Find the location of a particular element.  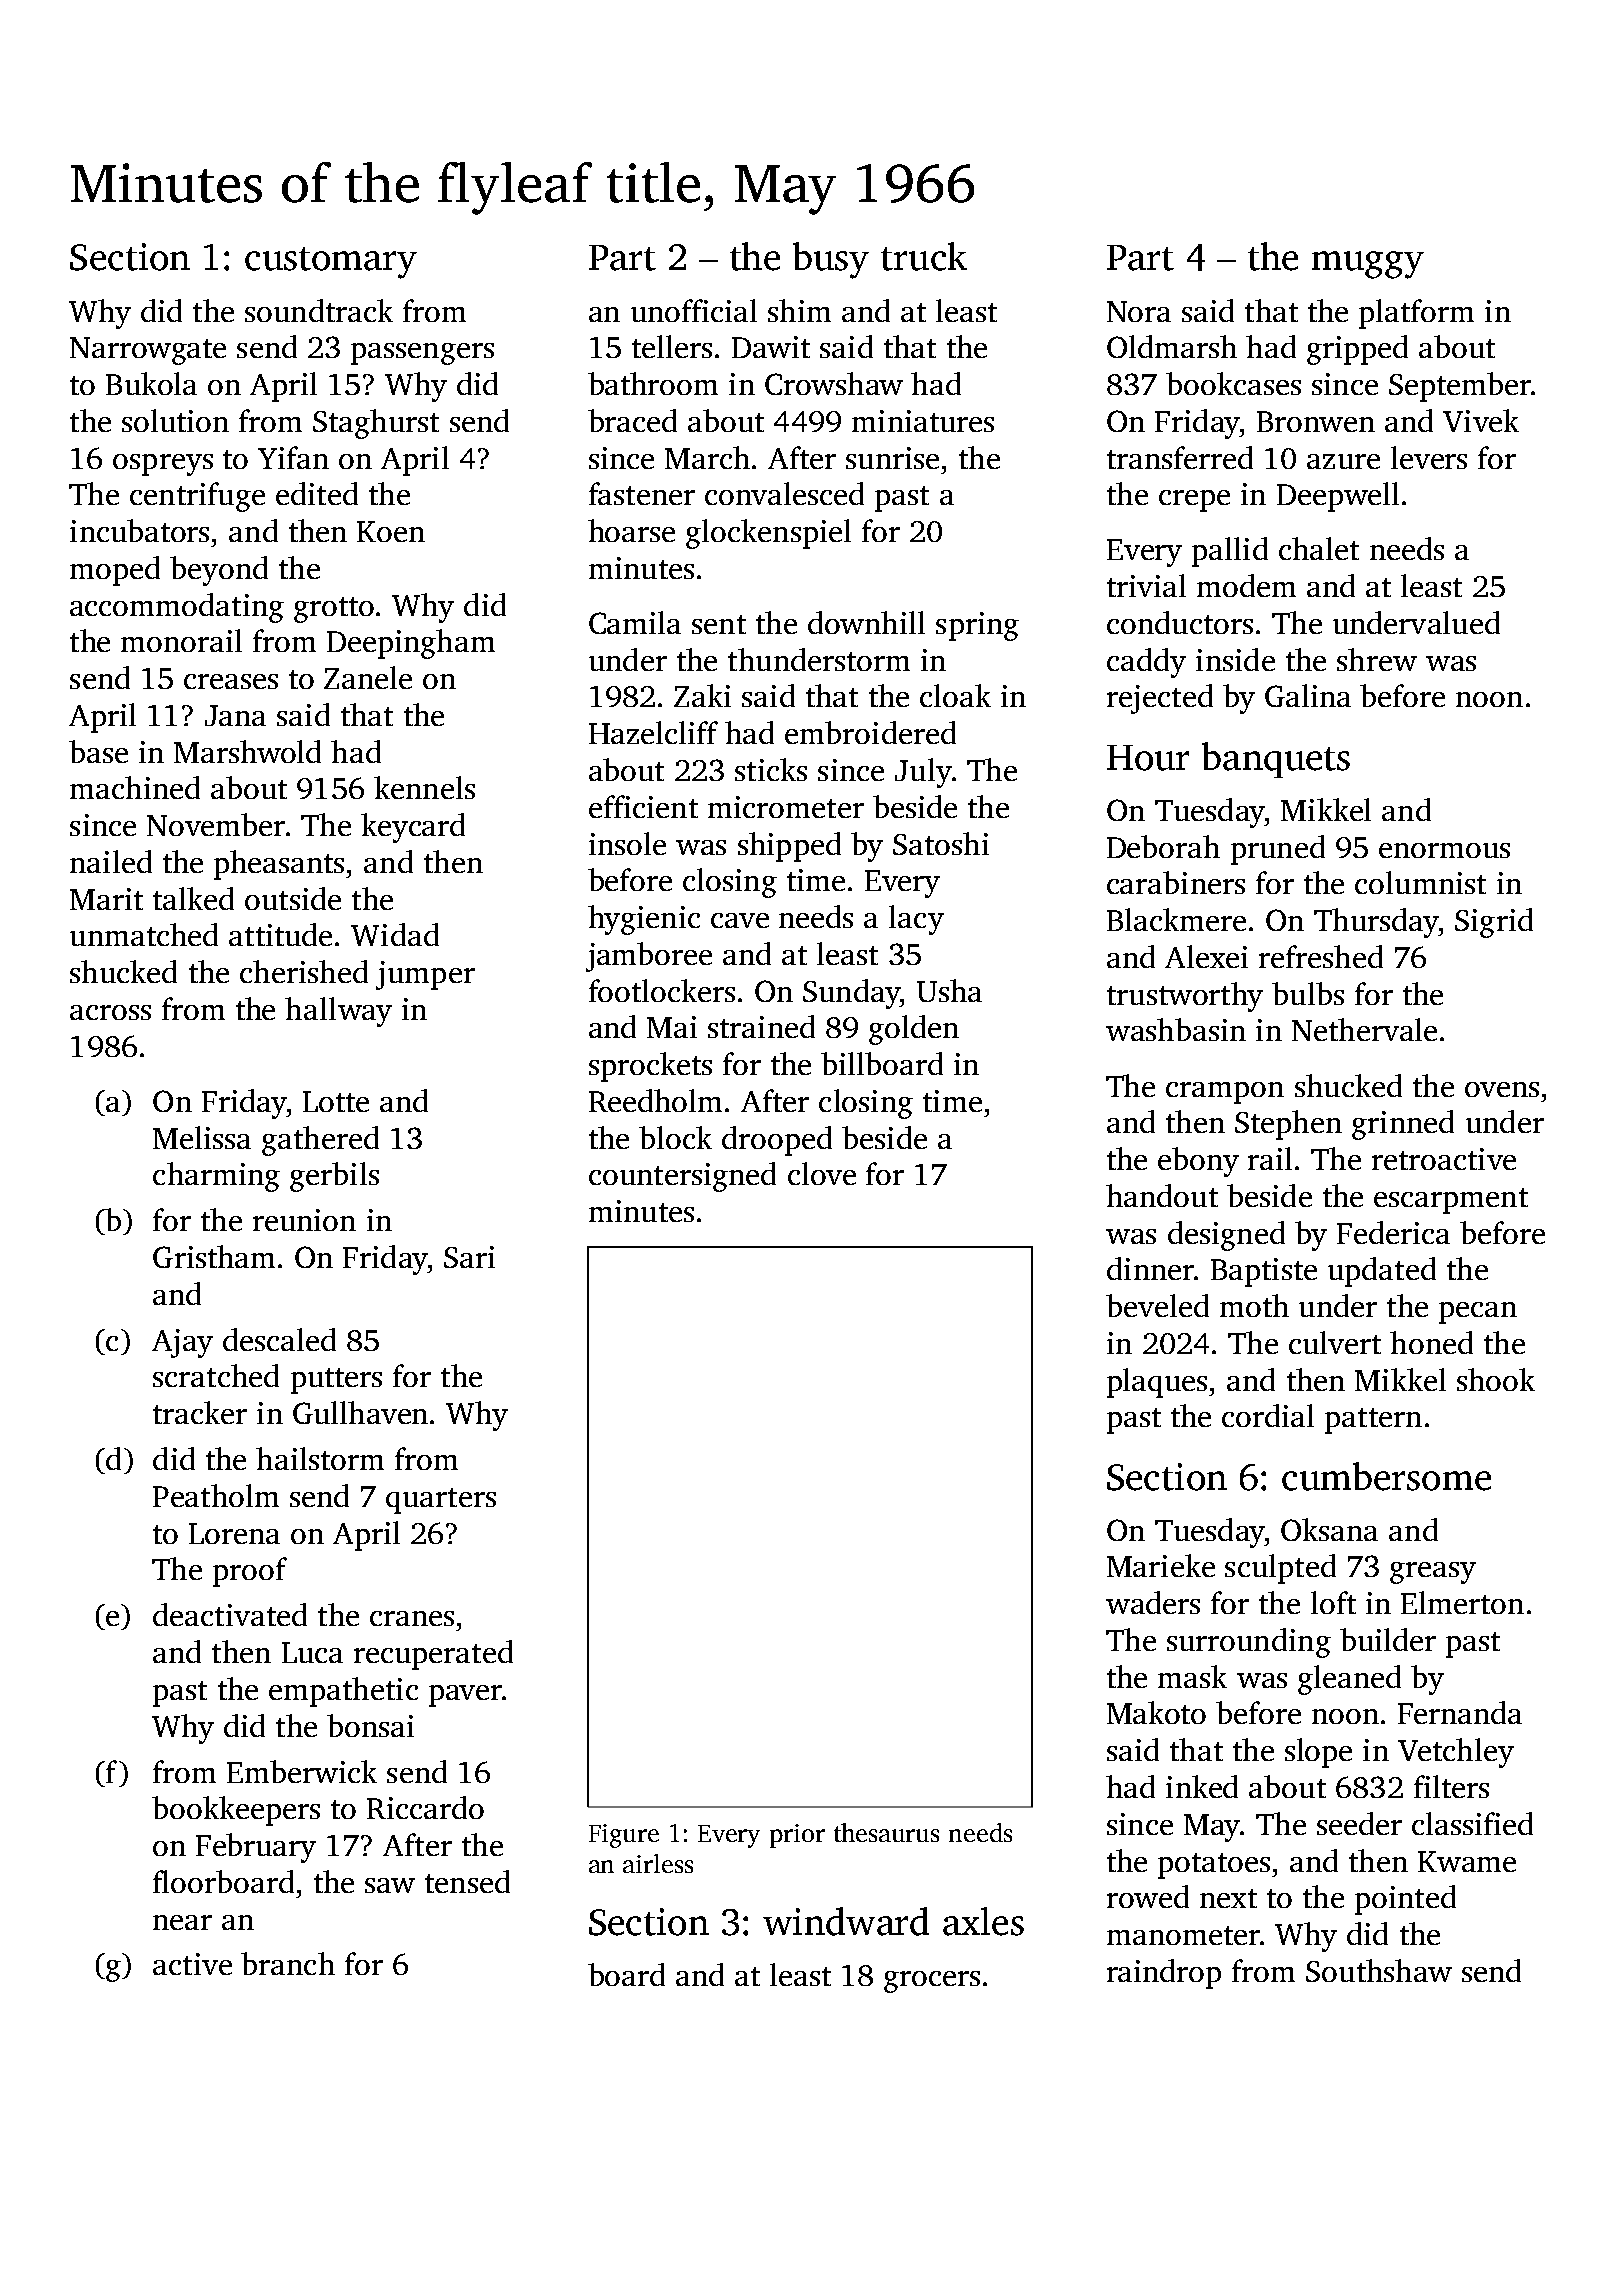

truck is located at coordinates (924, 256).
